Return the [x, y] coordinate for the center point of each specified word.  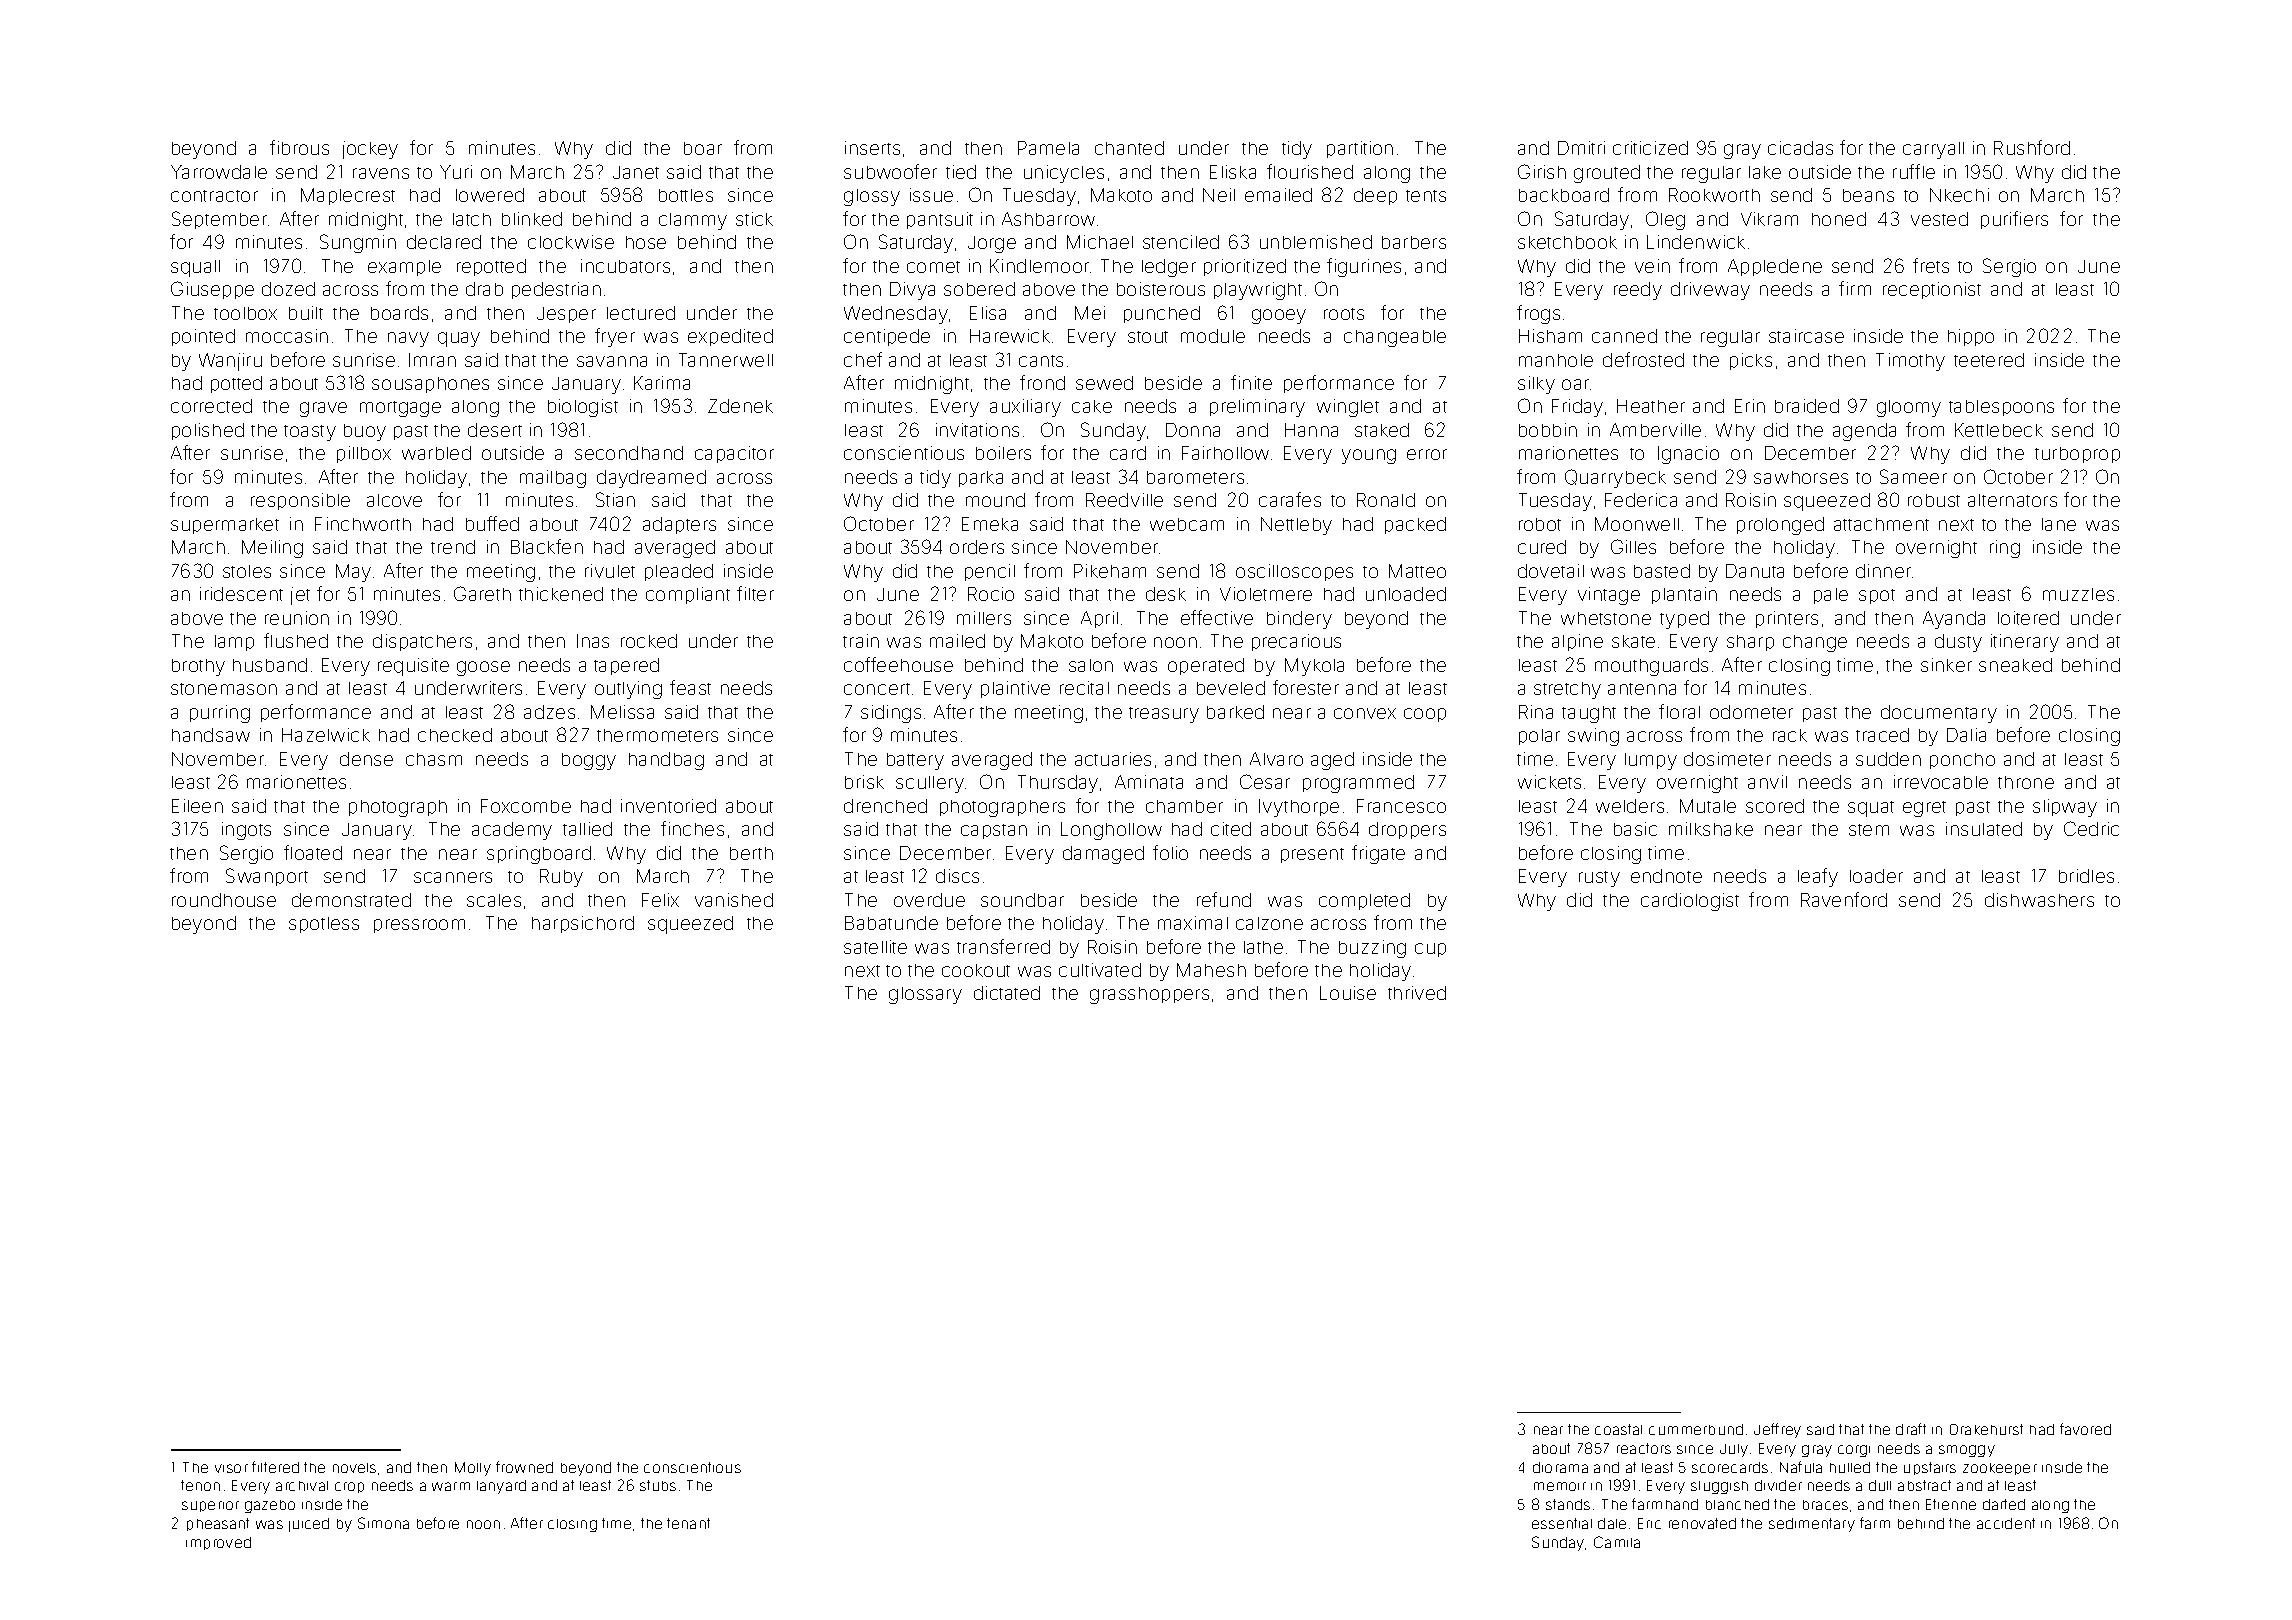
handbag [666, 761]
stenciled [1181, 242]
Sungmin [358, 243]
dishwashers [2039, 900]
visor [231, 1468]
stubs [658, 1485]
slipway [2065, 808]
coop [1425, 715]
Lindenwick [1696, 242]
